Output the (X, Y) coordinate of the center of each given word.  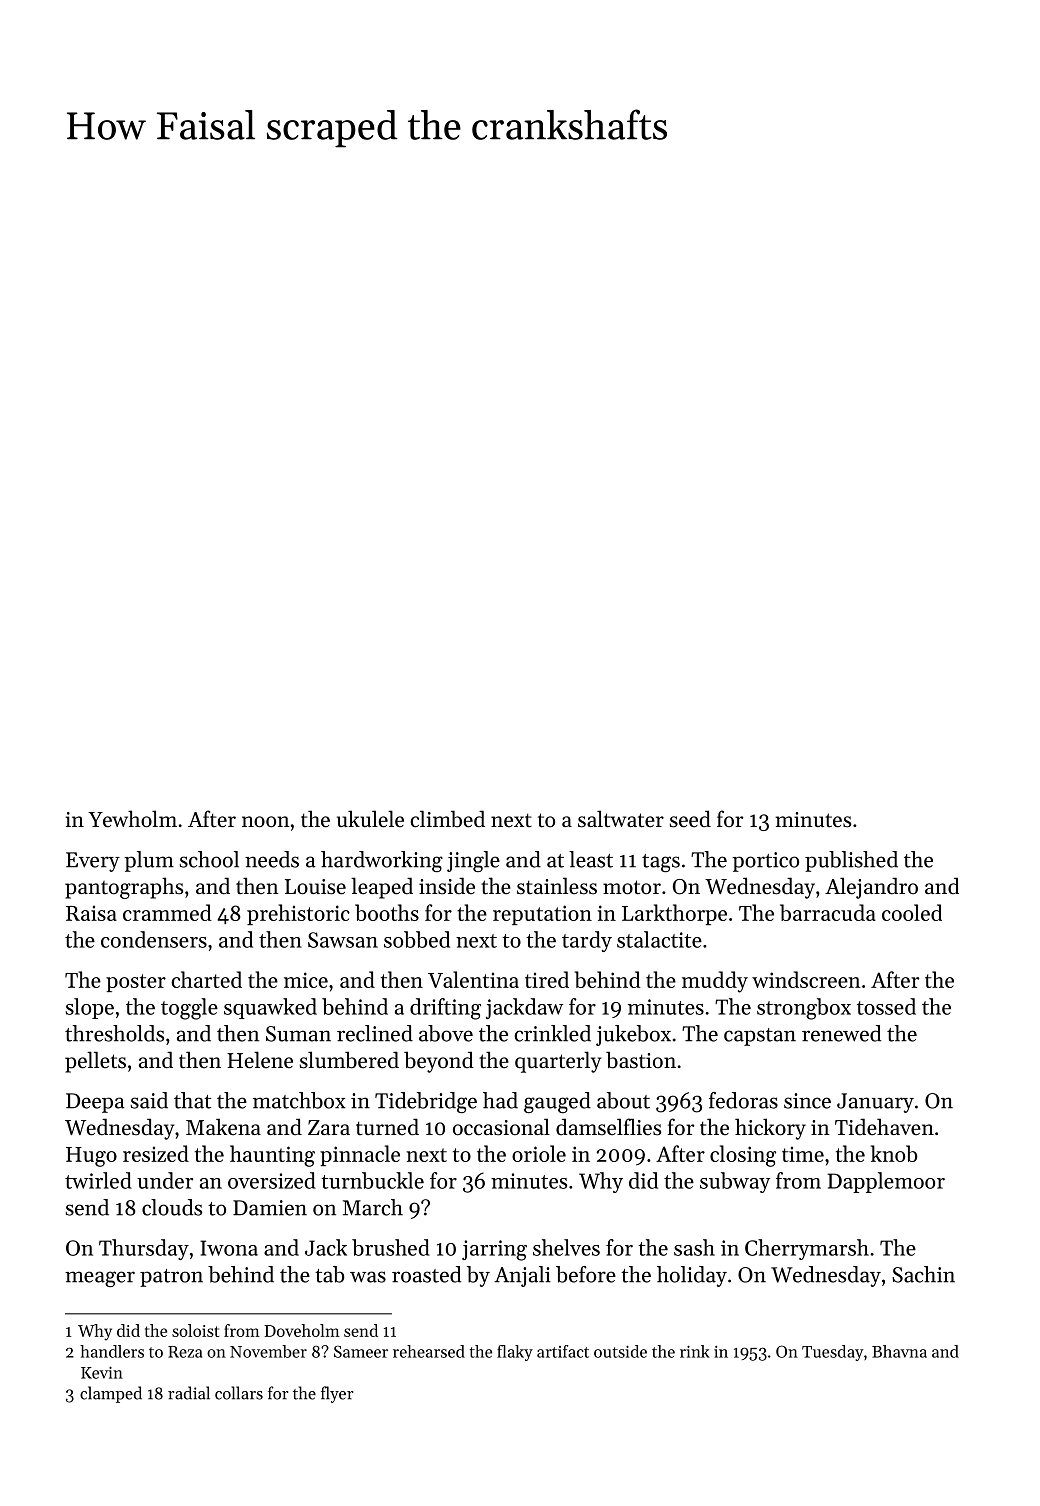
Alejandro (871, 888)
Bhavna (899, 1351)
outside (620, 1351)
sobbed (417, 939)
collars (239, 1393)
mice (306, 980)
